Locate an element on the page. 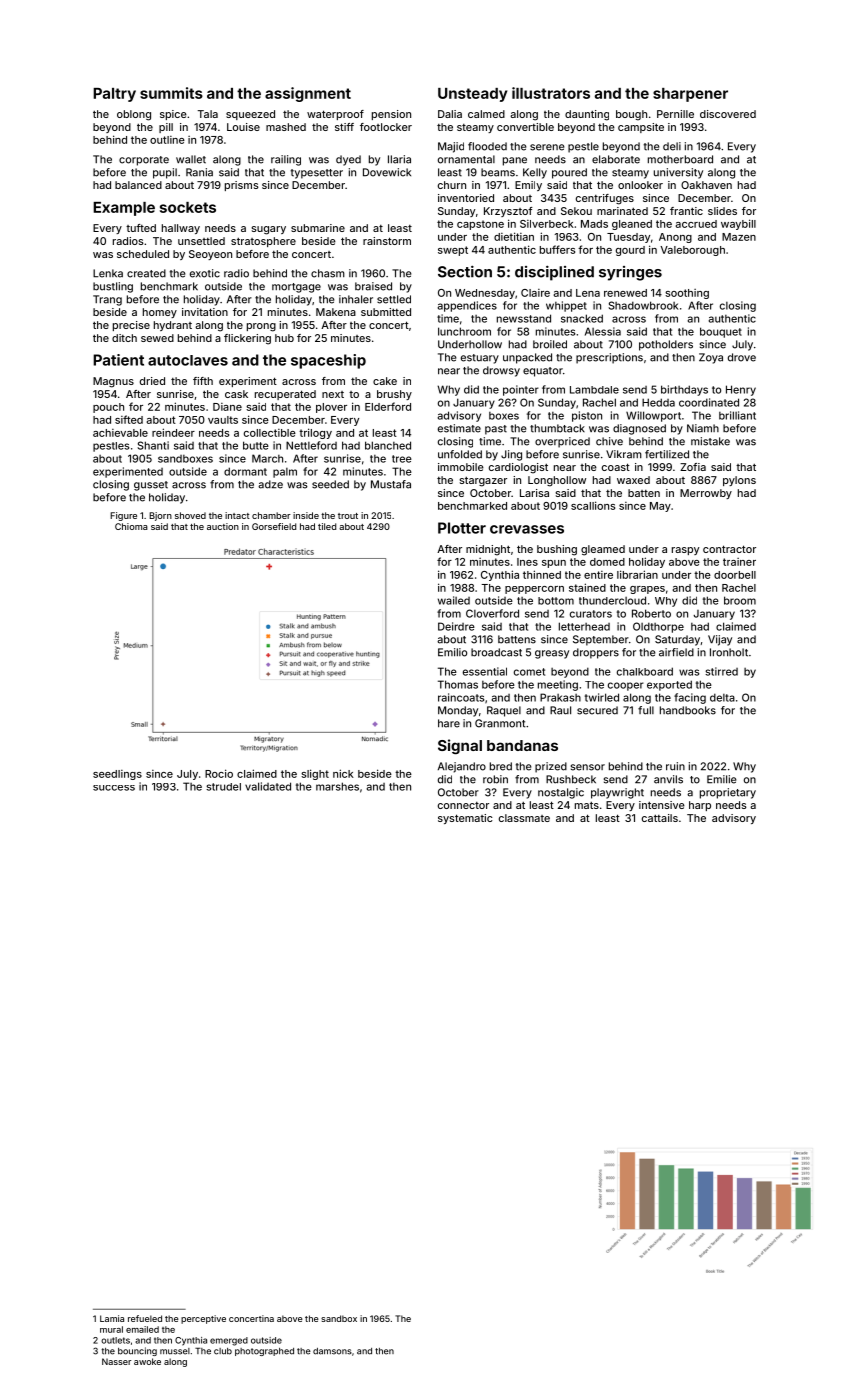 The image size is (849, 1400). Lamia is located at coordinates (112, 1318).
